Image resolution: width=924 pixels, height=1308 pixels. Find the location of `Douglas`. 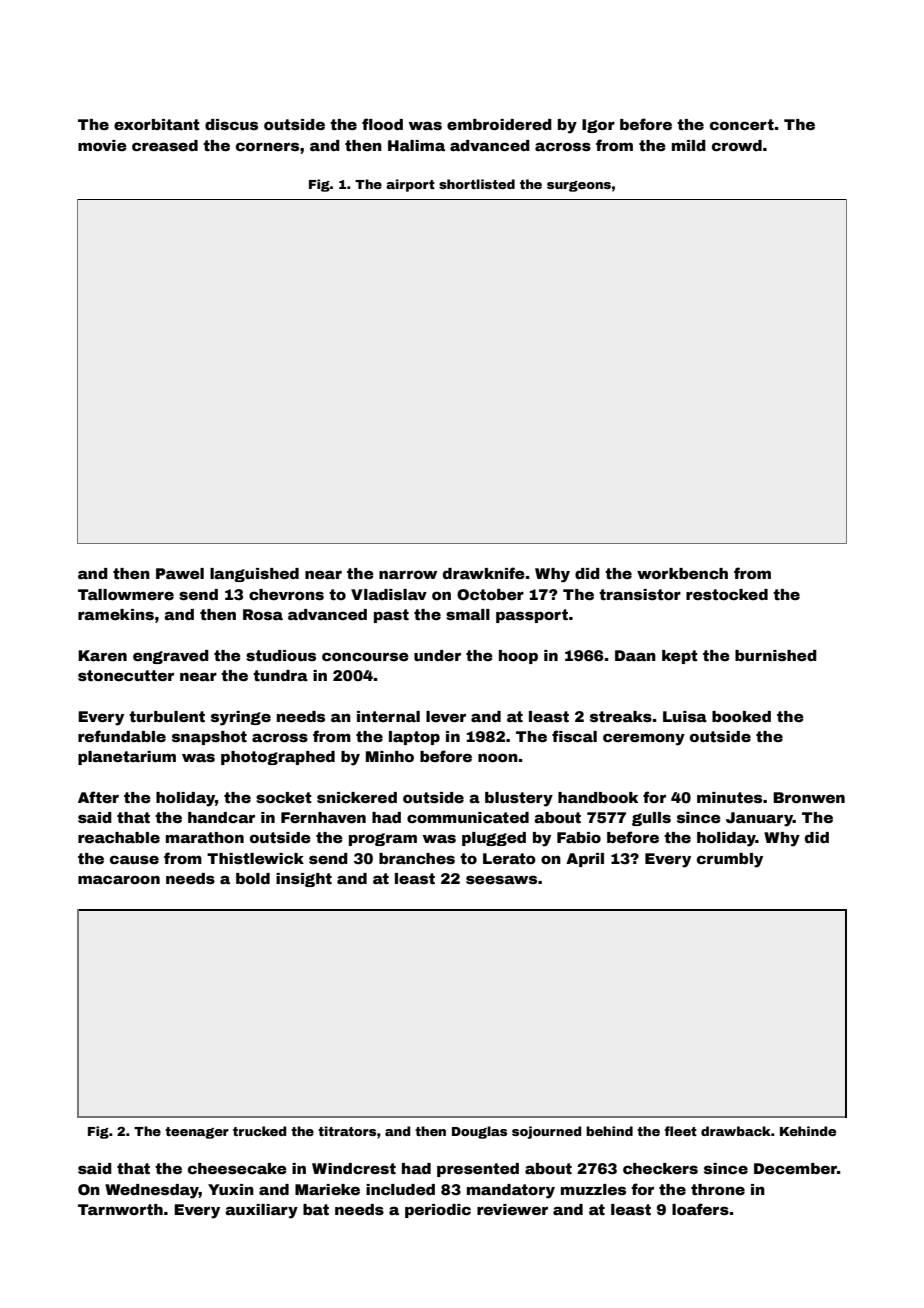

Douglas is located at coordinates (479, 1132).
